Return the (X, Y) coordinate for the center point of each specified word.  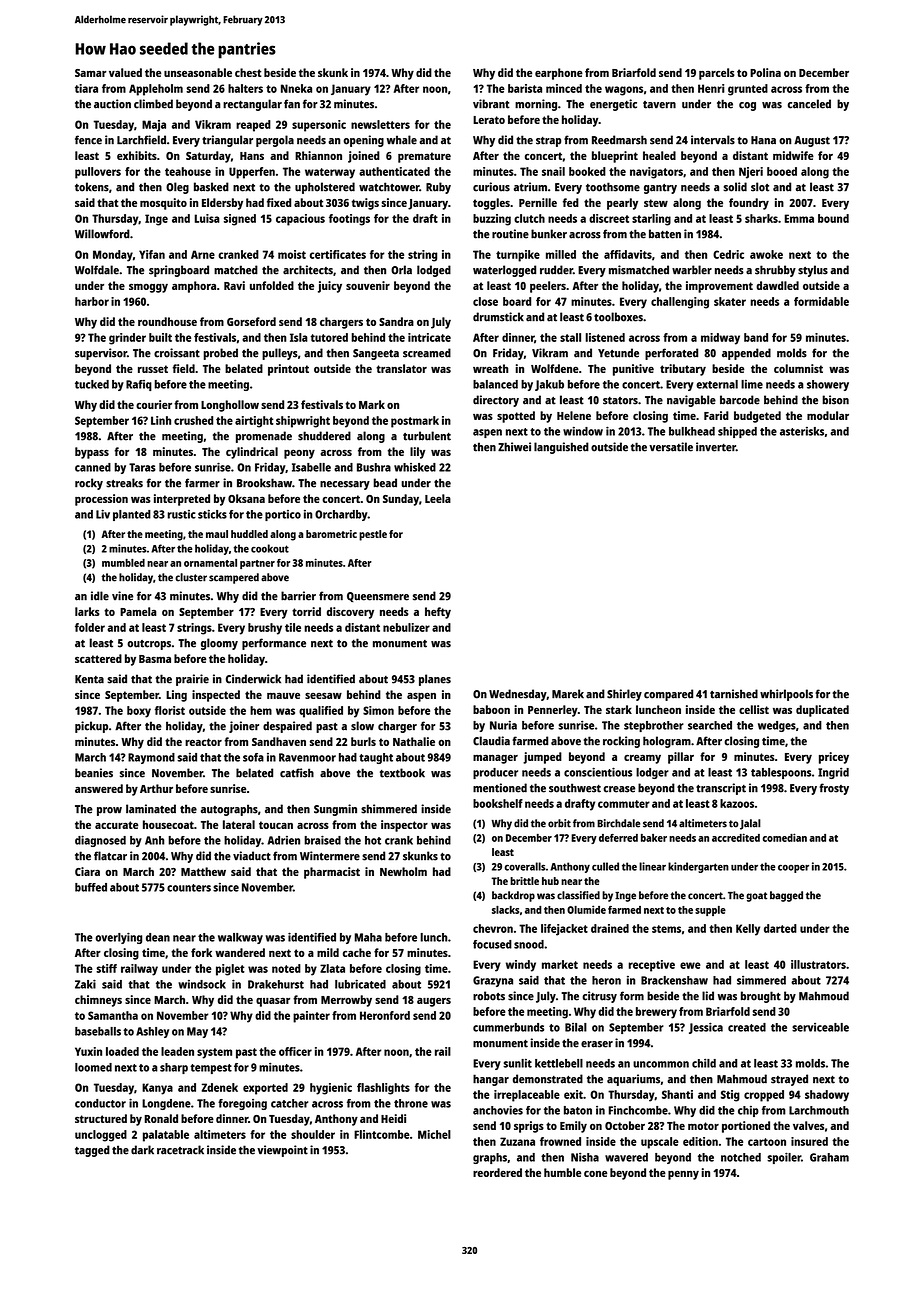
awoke (766, 254)
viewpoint (282, 1151)
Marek (568, 694)
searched (710, 725)
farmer (202, 483)
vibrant (491, 104)
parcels (717, 74)
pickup (91, 727)
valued (125, 72)
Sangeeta (376, 354)
